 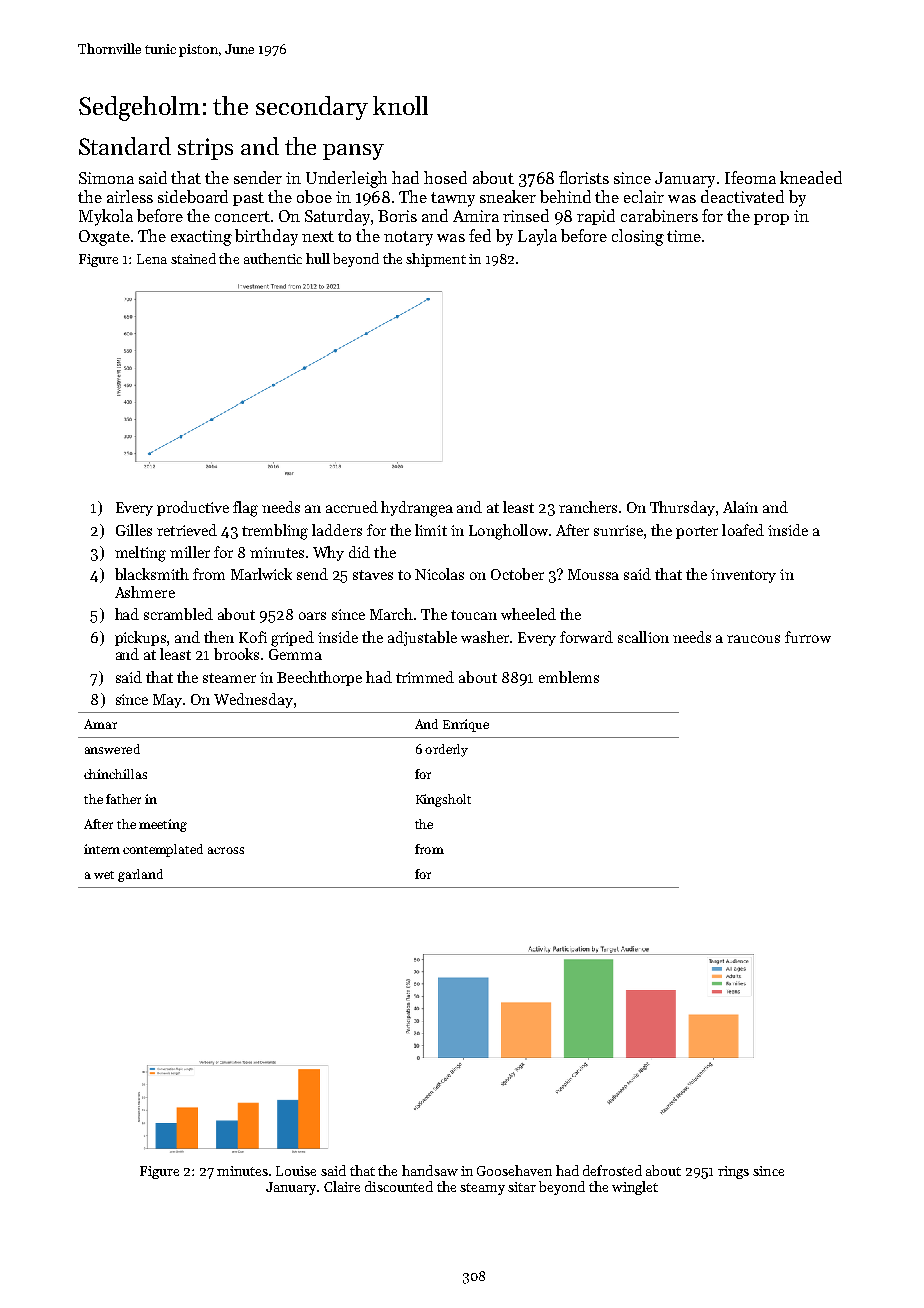 What do you see at coordinates (443, 800) in the screenshot?
I see `Kingsholt` at bounding box center [443, 800].
